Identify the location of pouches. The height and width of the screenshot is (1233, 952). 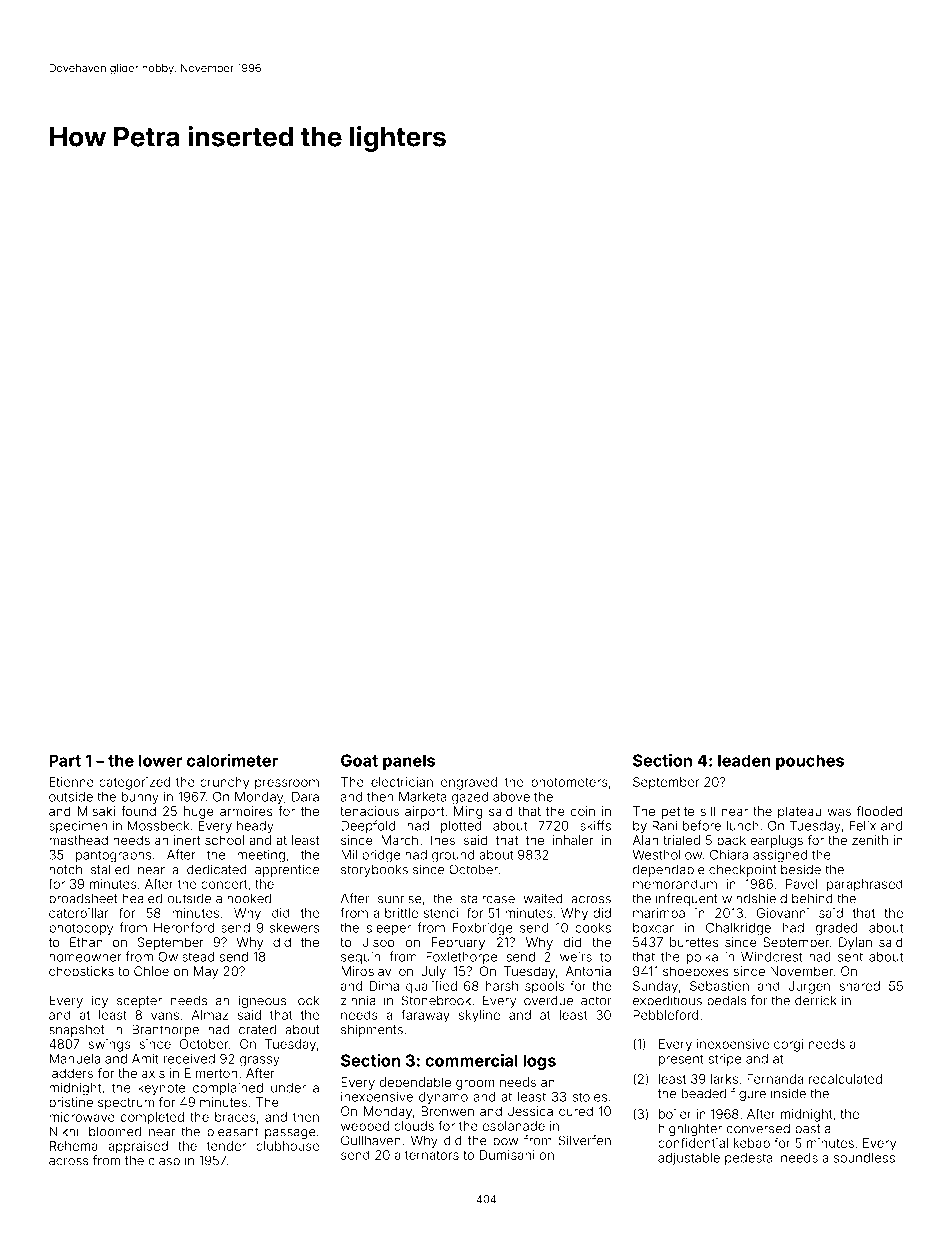
(810, 762).
